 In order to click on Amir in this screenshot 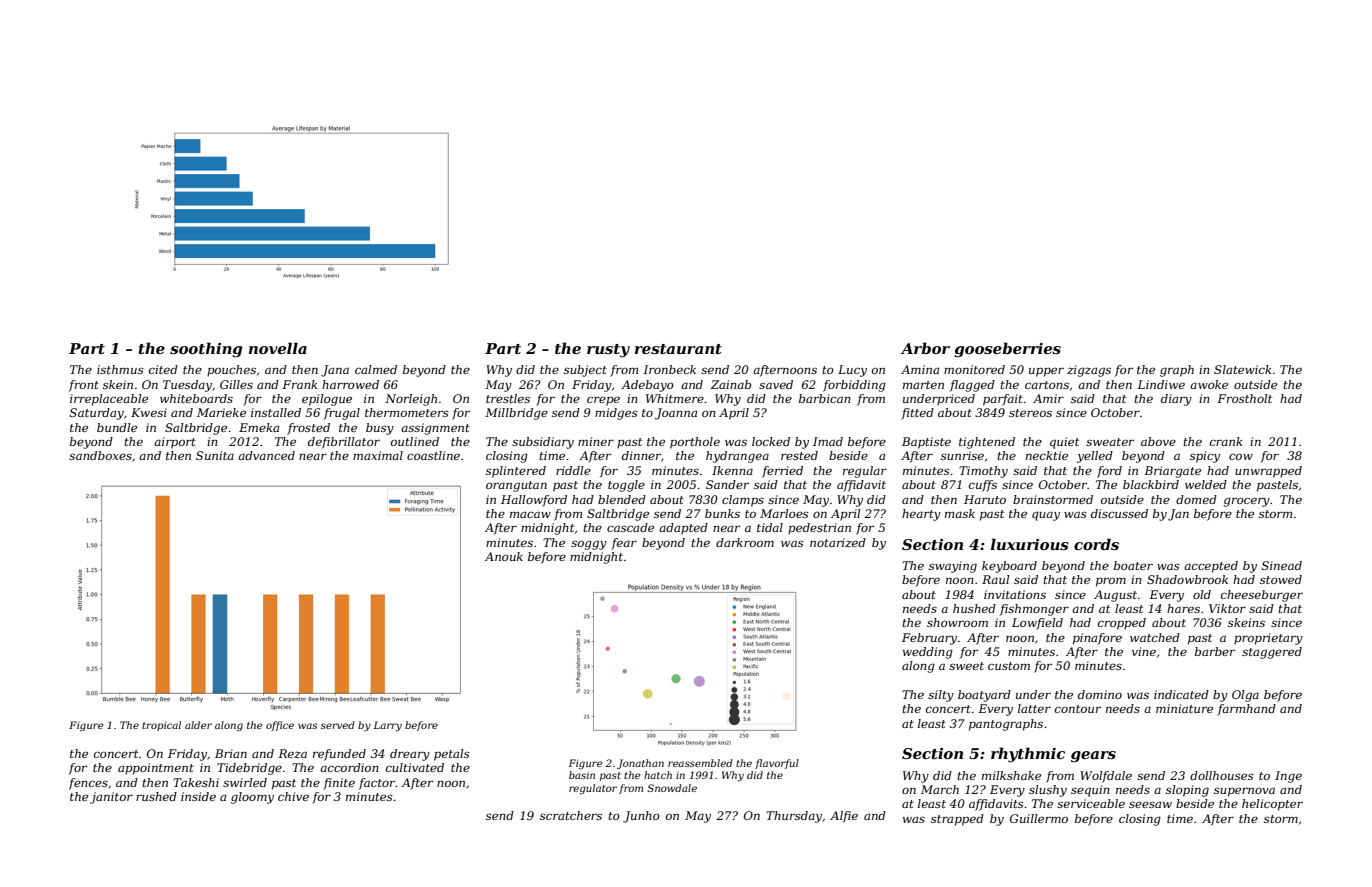, I will do `click(1048, 398)`.
